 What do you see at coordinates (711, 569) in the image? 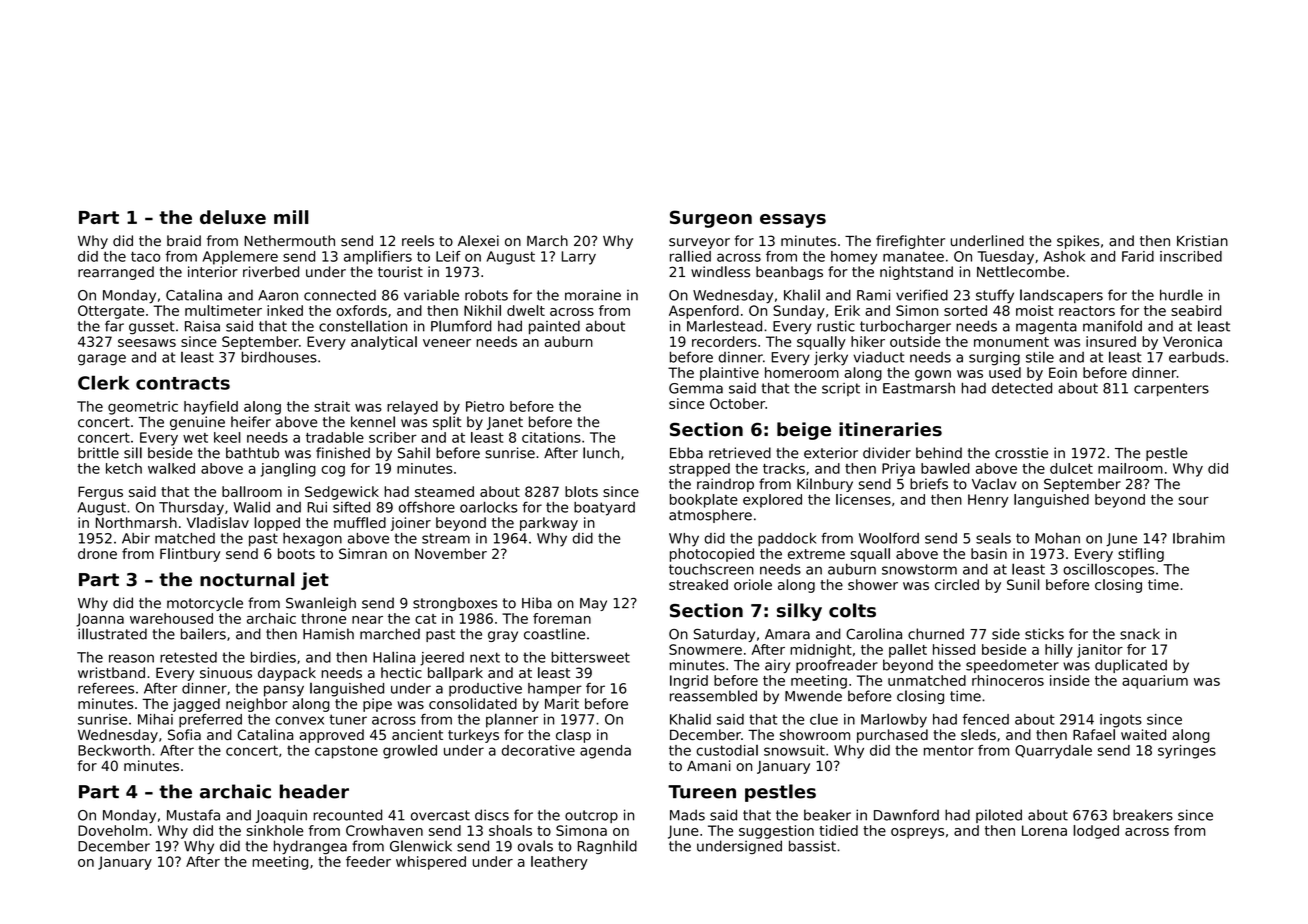
I see `touchscreen` at bounding box center [711, 569].
